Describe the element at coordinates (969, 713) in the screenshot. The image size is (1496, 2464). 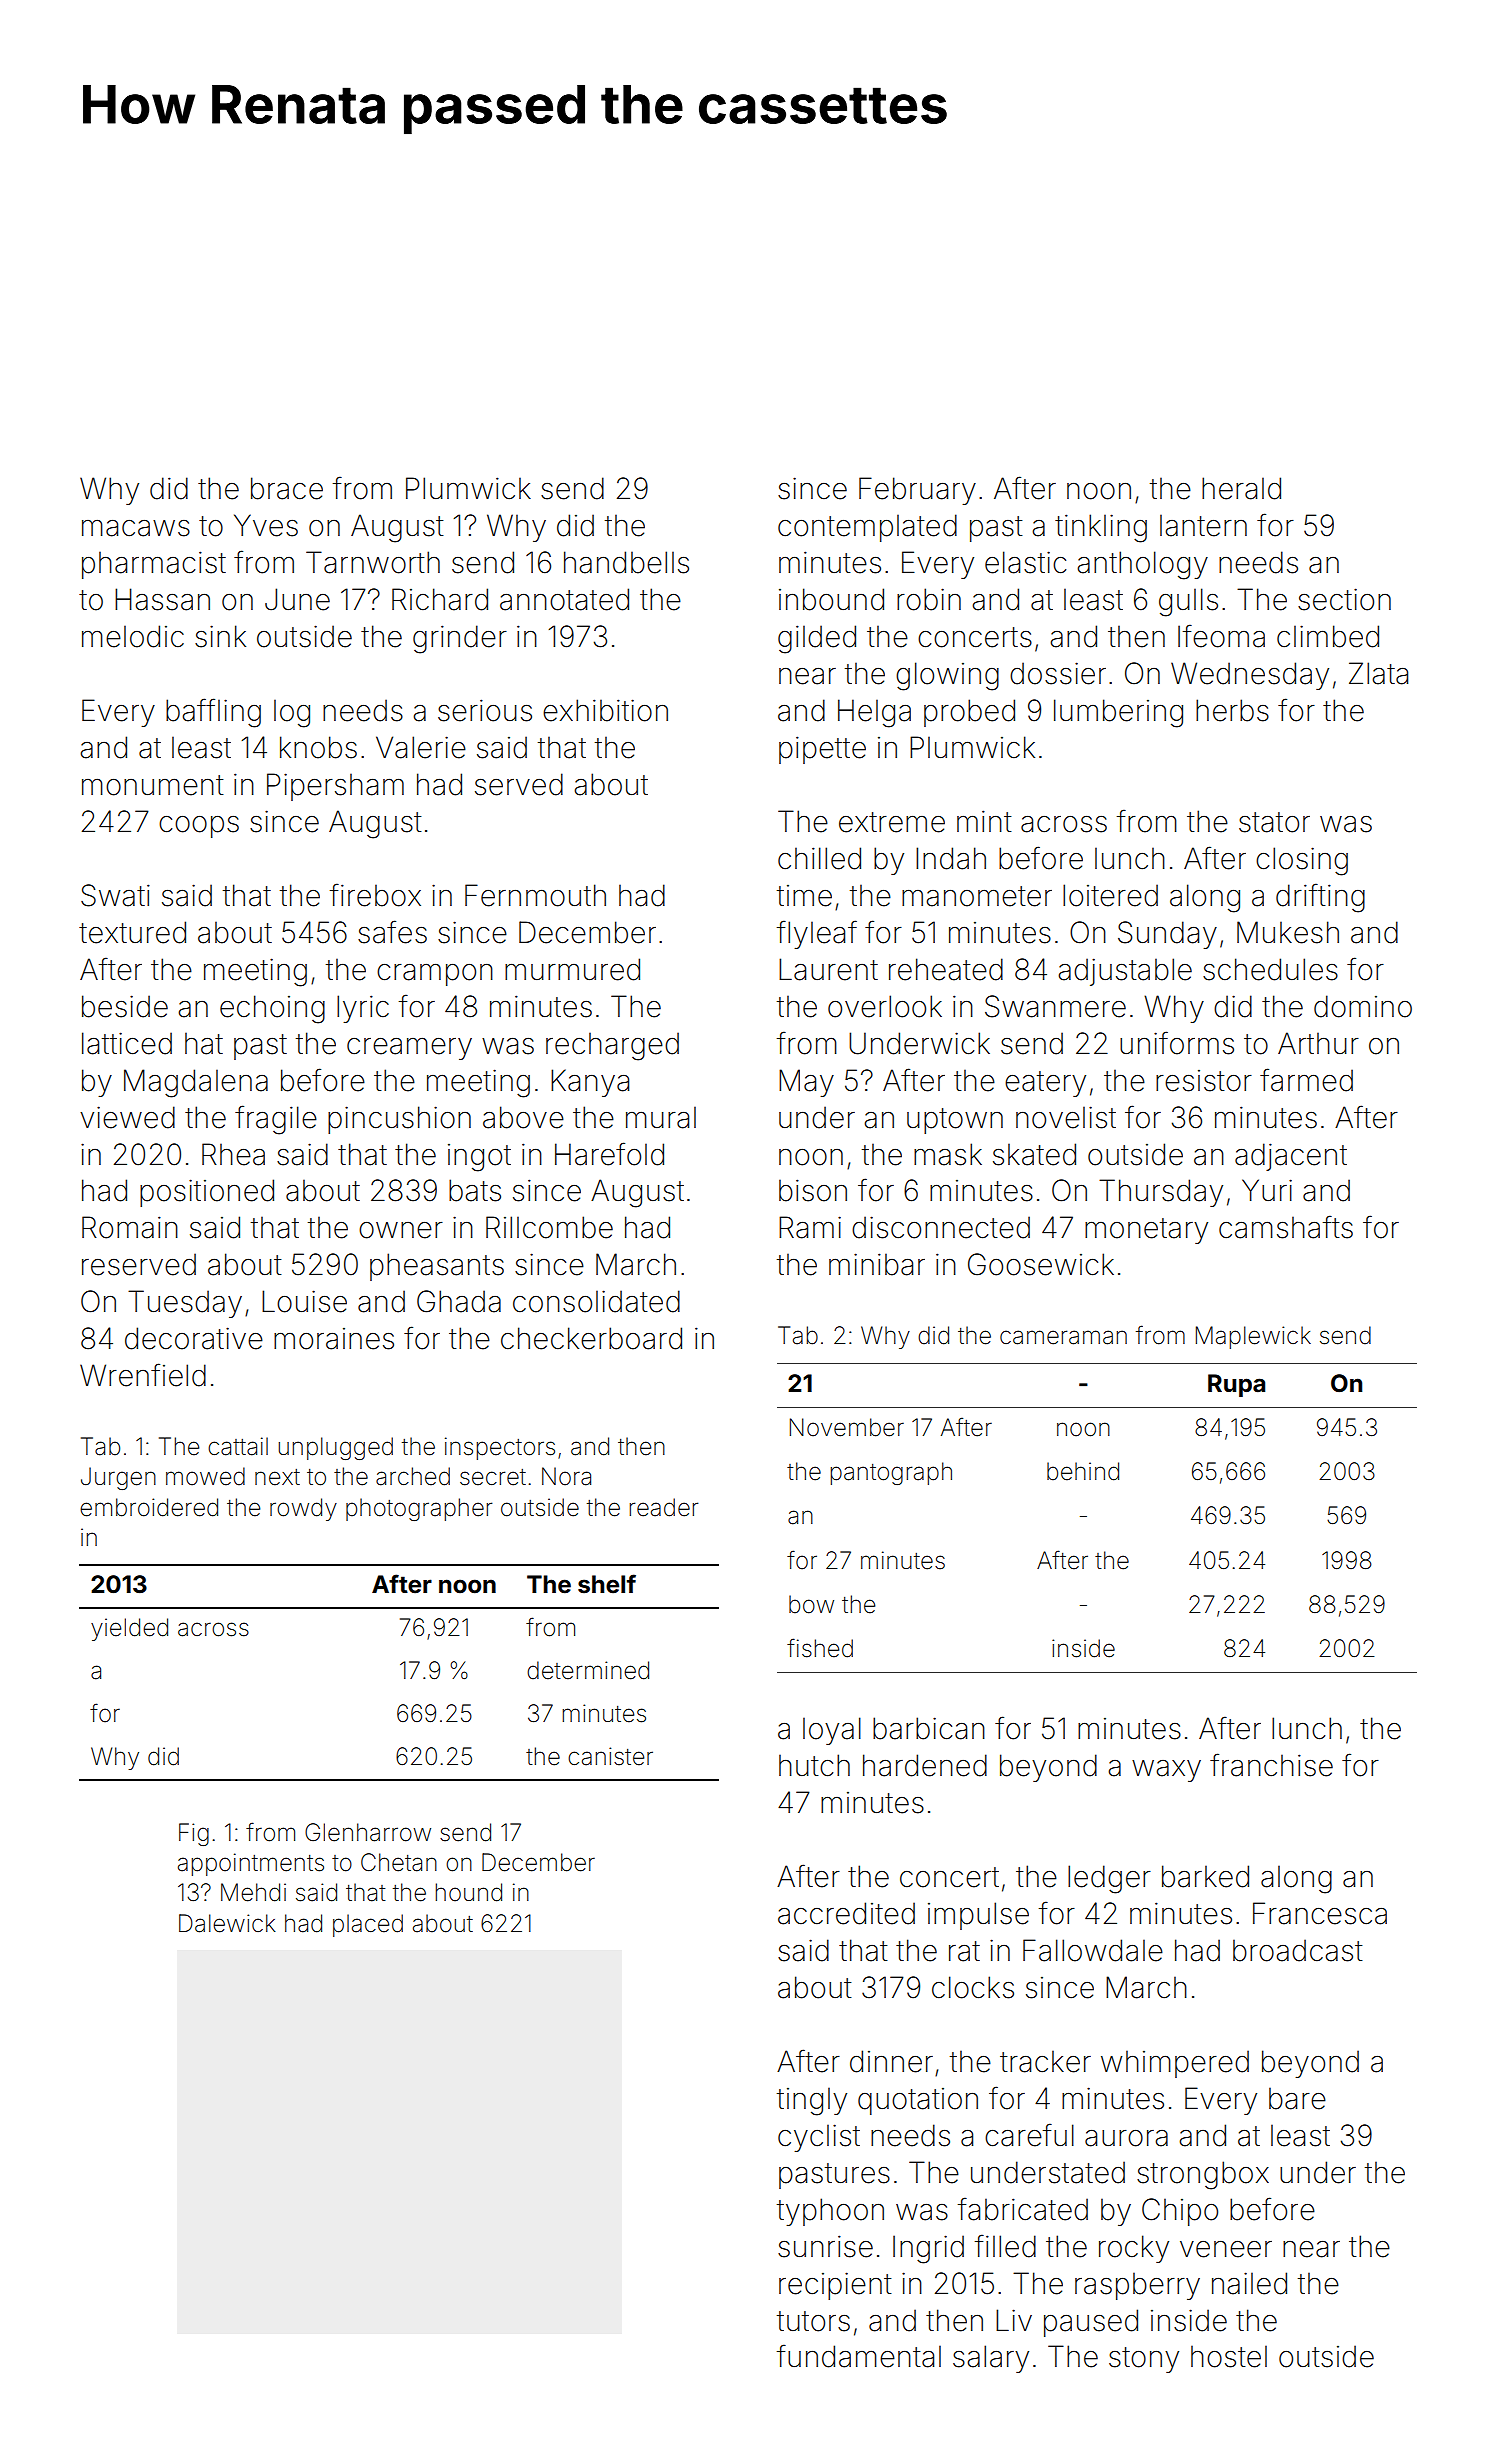
I see `probed` at that location.
